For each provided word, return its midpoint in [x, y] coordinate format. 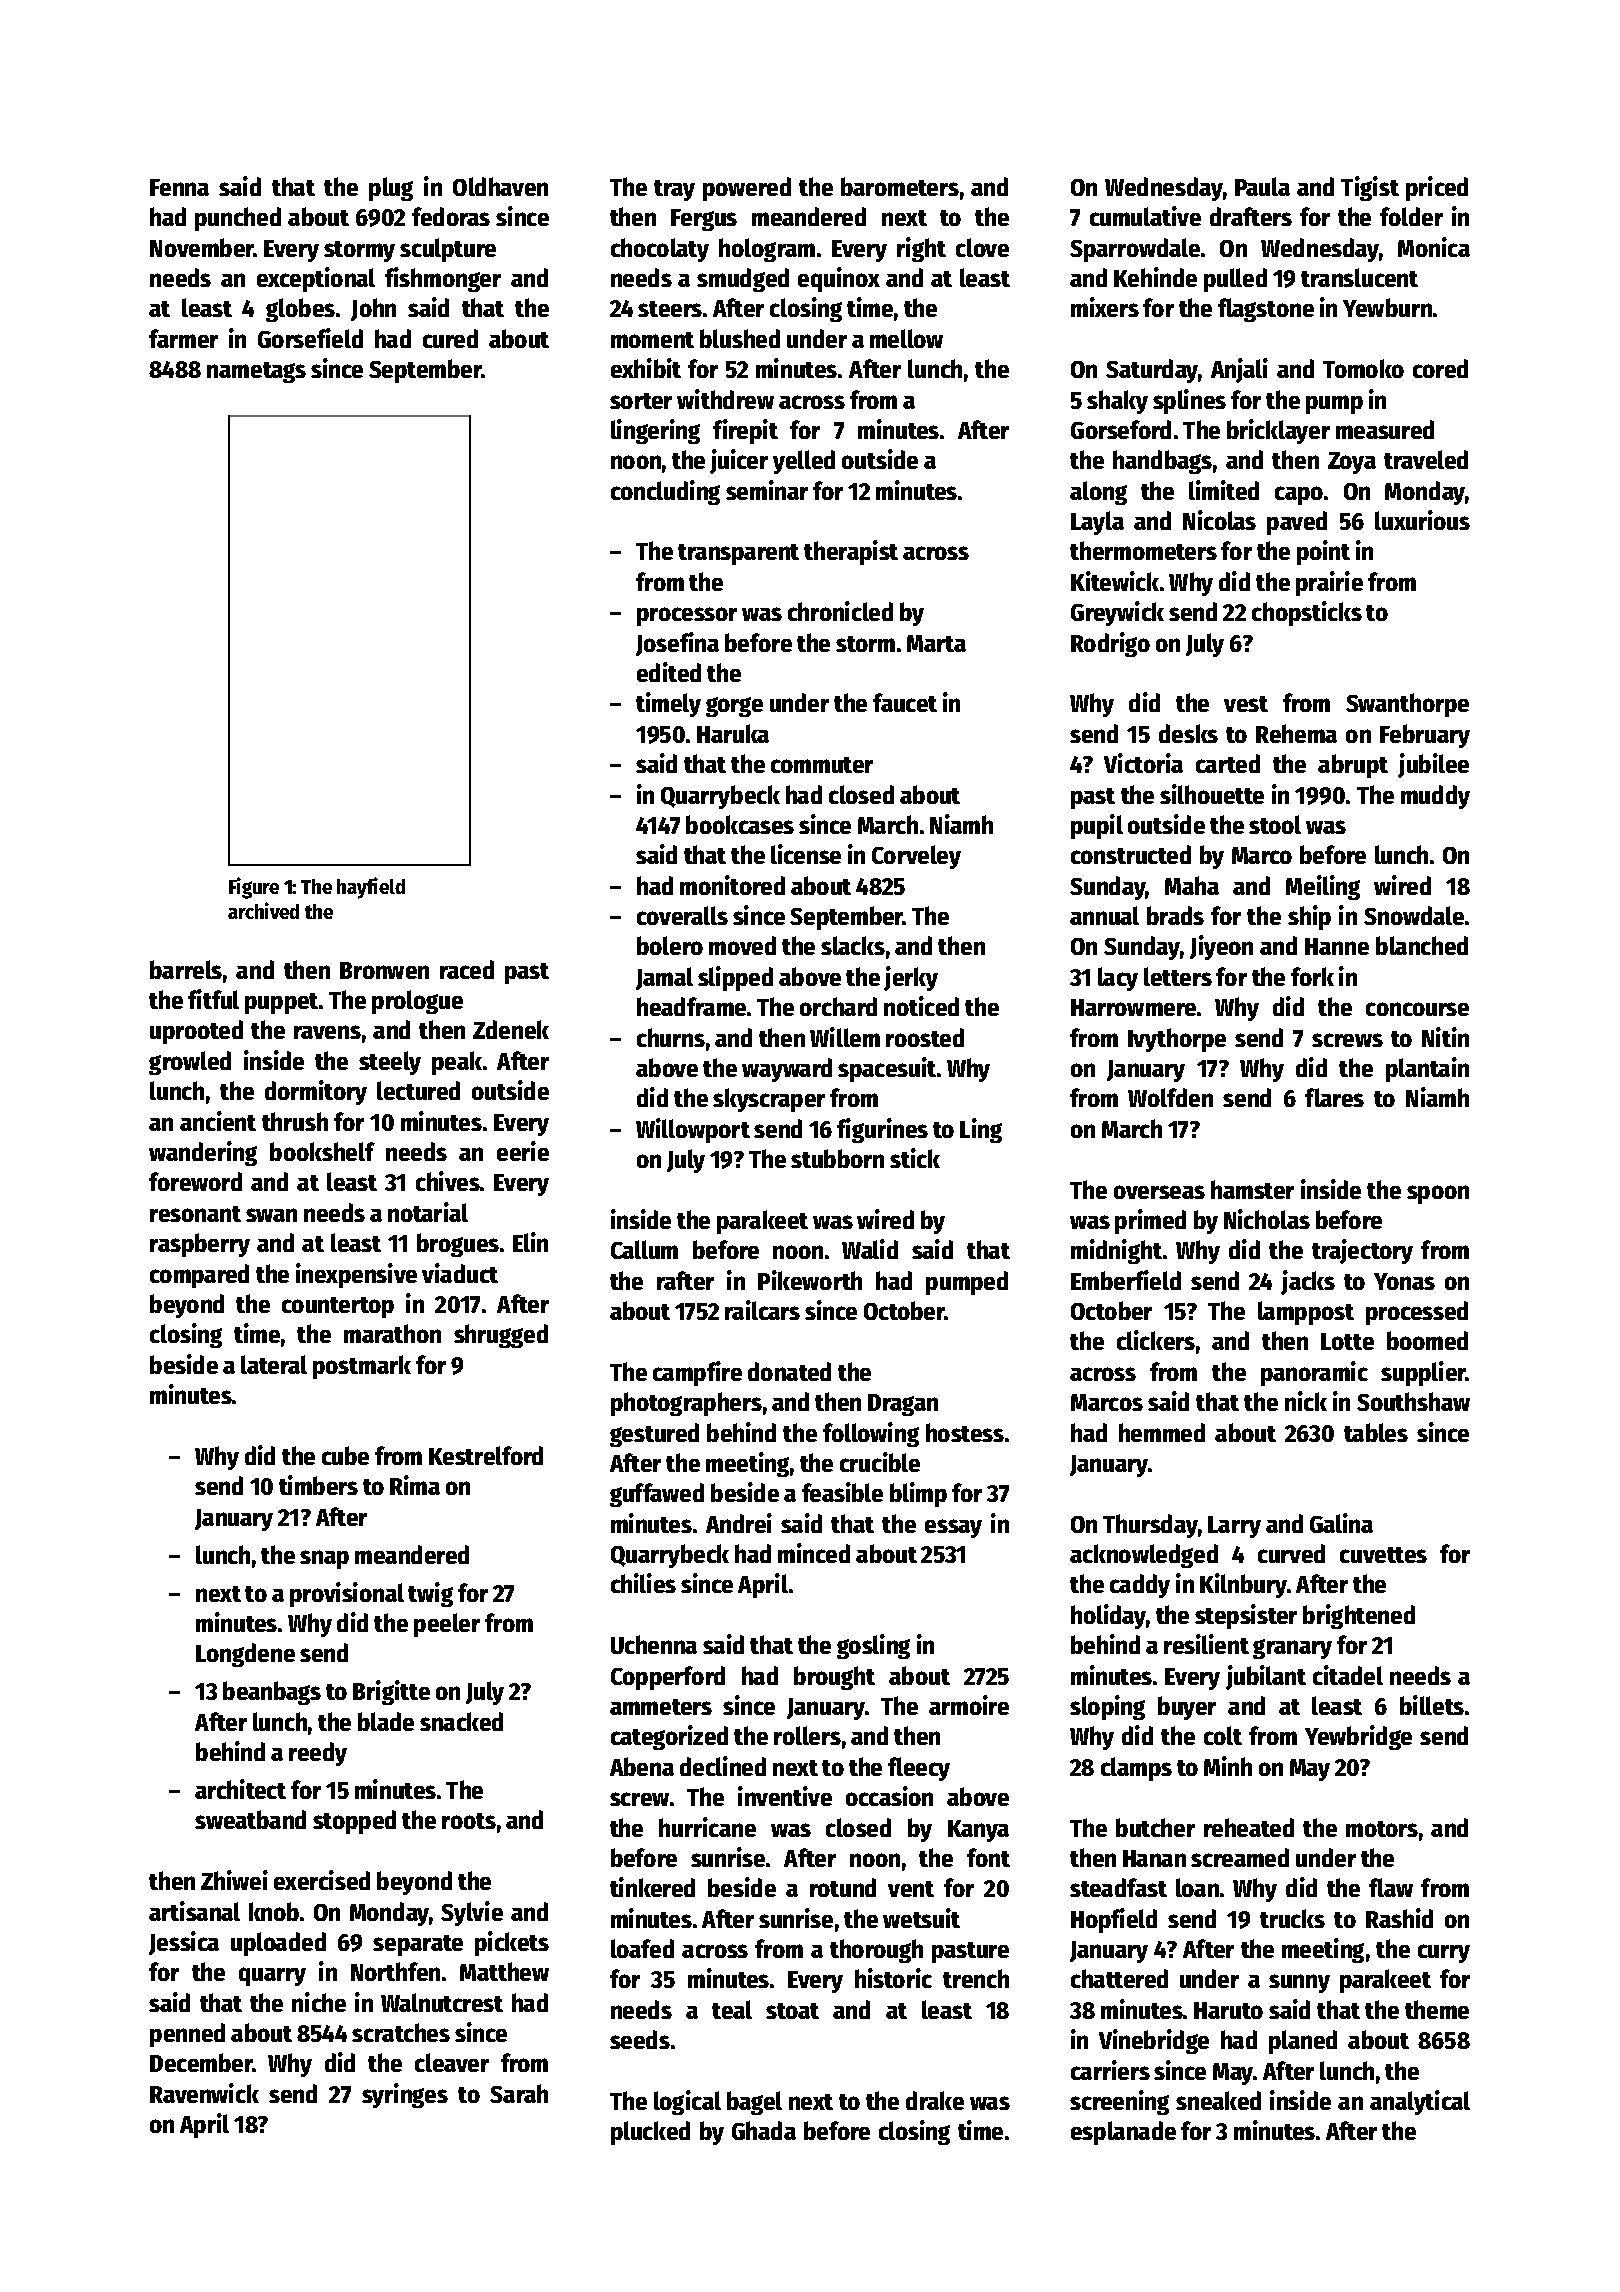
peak [457, 1063]
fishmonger [443, 279]
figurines [882, 1130]
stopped [354, 1822]
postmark [362, 1367]
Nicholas [1267, 1219]
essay [953, 1528]
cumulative [1145, 216]
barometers [900, 186]
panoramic [1314, 1373]
